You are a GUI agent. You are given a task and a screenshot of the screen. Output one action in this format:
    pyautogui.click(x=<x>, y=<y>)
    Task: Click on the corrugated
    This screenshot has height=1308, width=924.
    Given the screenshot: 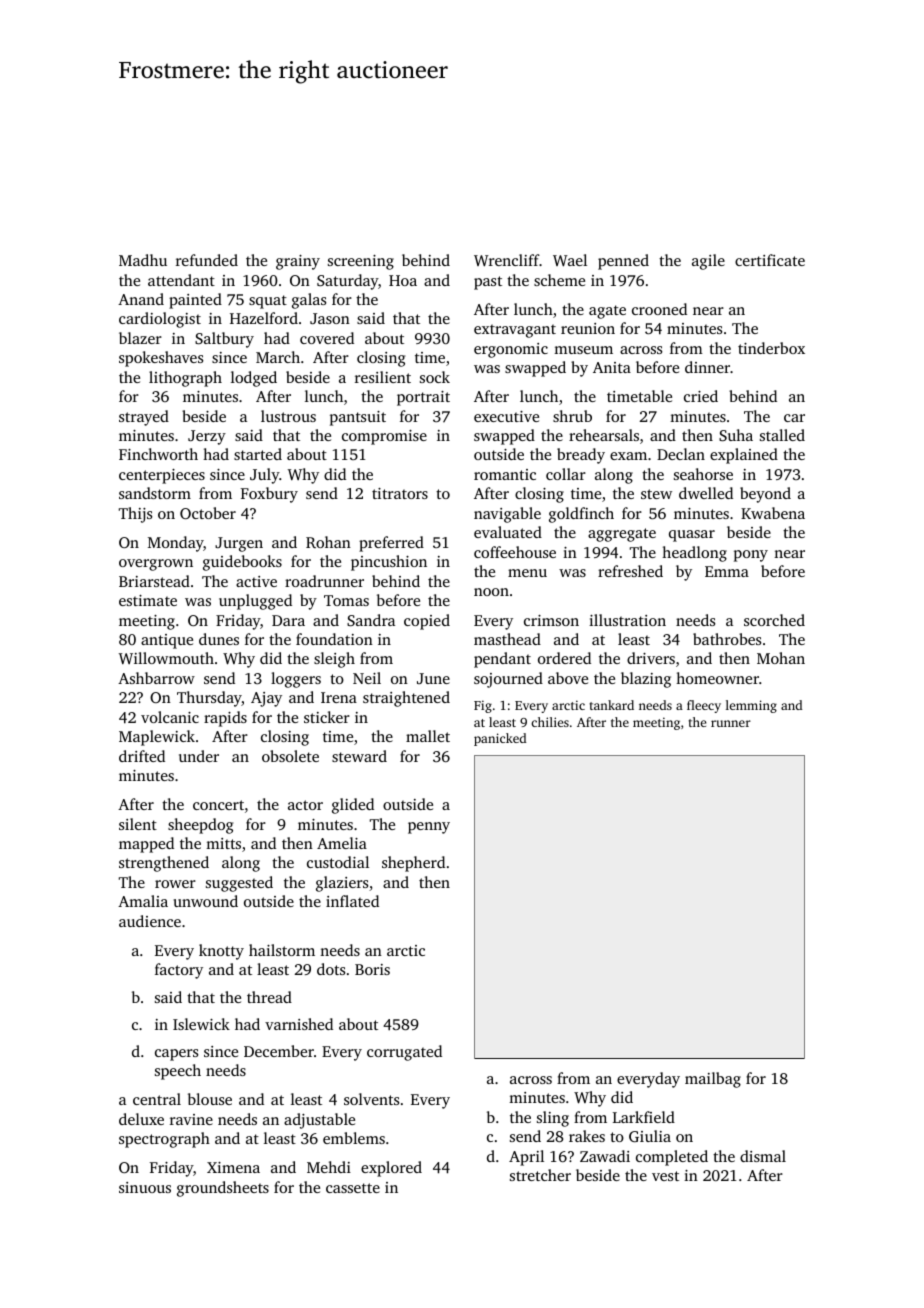 What is the action you would take?
    pyautogui.click(x=404, y=1053)
